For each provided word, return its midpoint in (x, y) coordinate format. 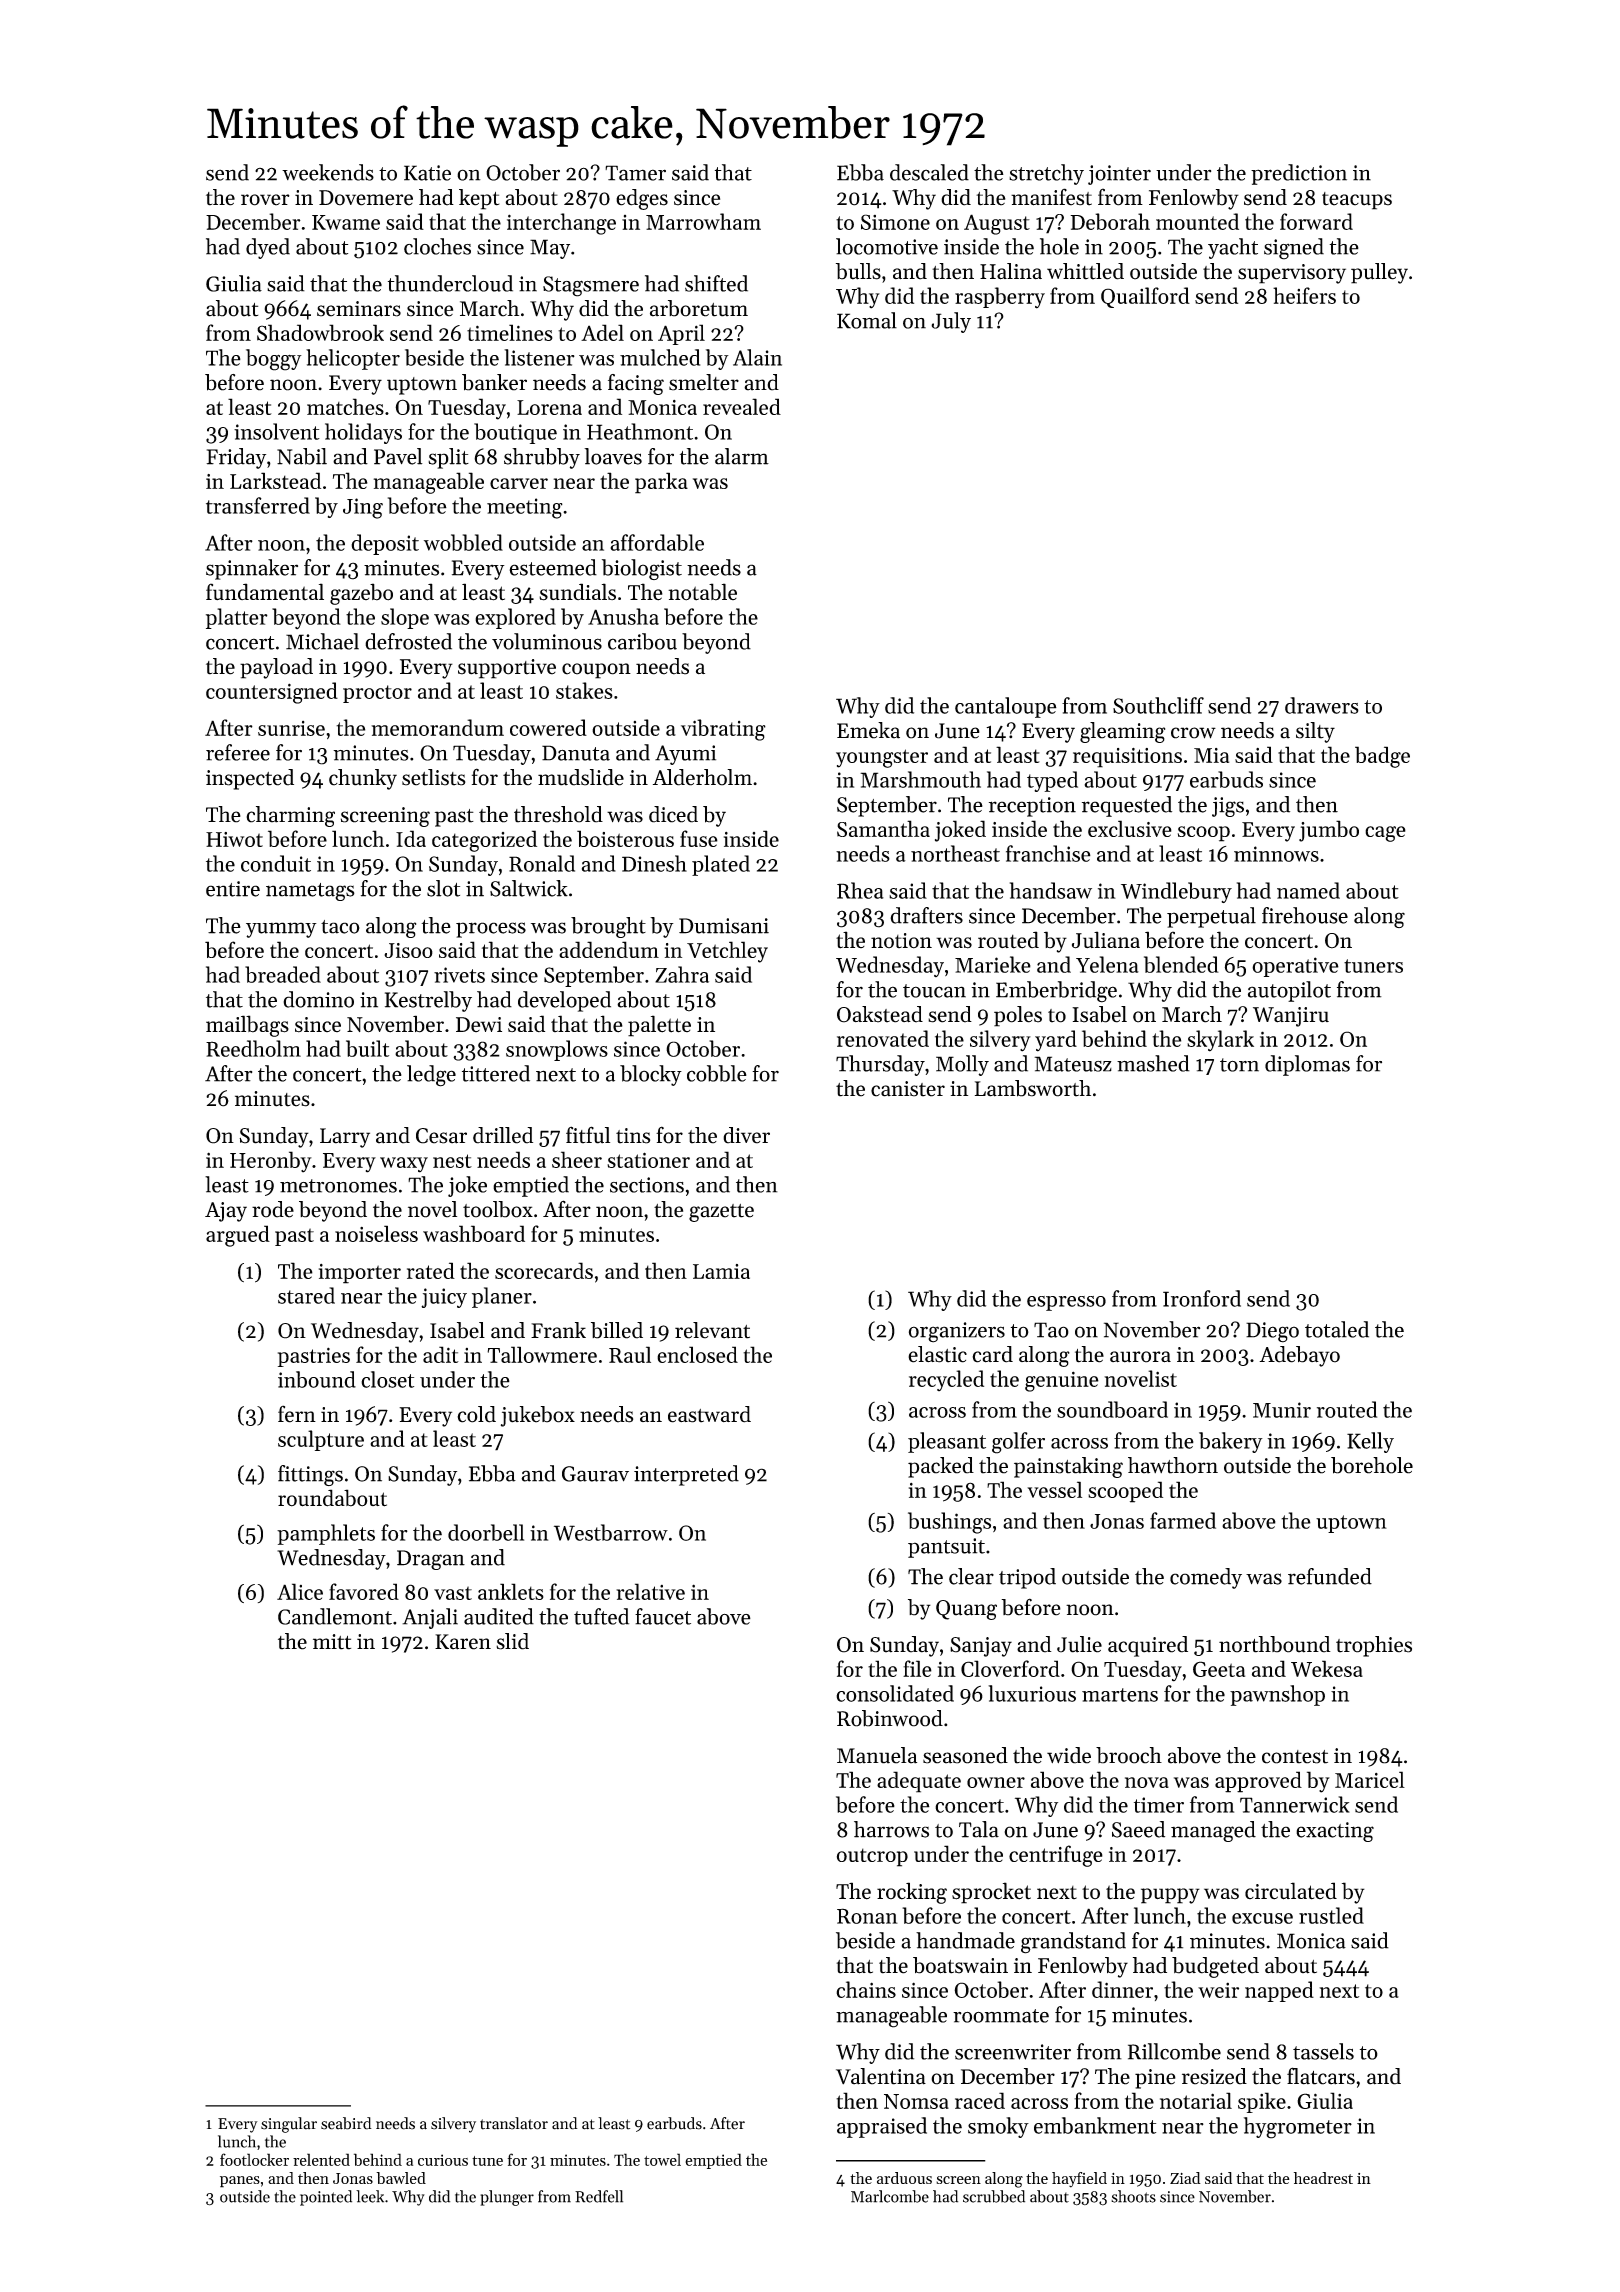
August (997, 224)
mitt (332, 1642)
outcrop (872, 1857)
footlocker (254, 2159)
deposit (385, 544)
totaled (1337, 1329)
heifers (1304, 295)
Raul (630, 1354)
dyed (268, 248)
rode (273, 1209)
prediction (1299, 174)
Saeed (1138, 1829)
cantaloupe (1006, 707)
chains (866, 1989)
